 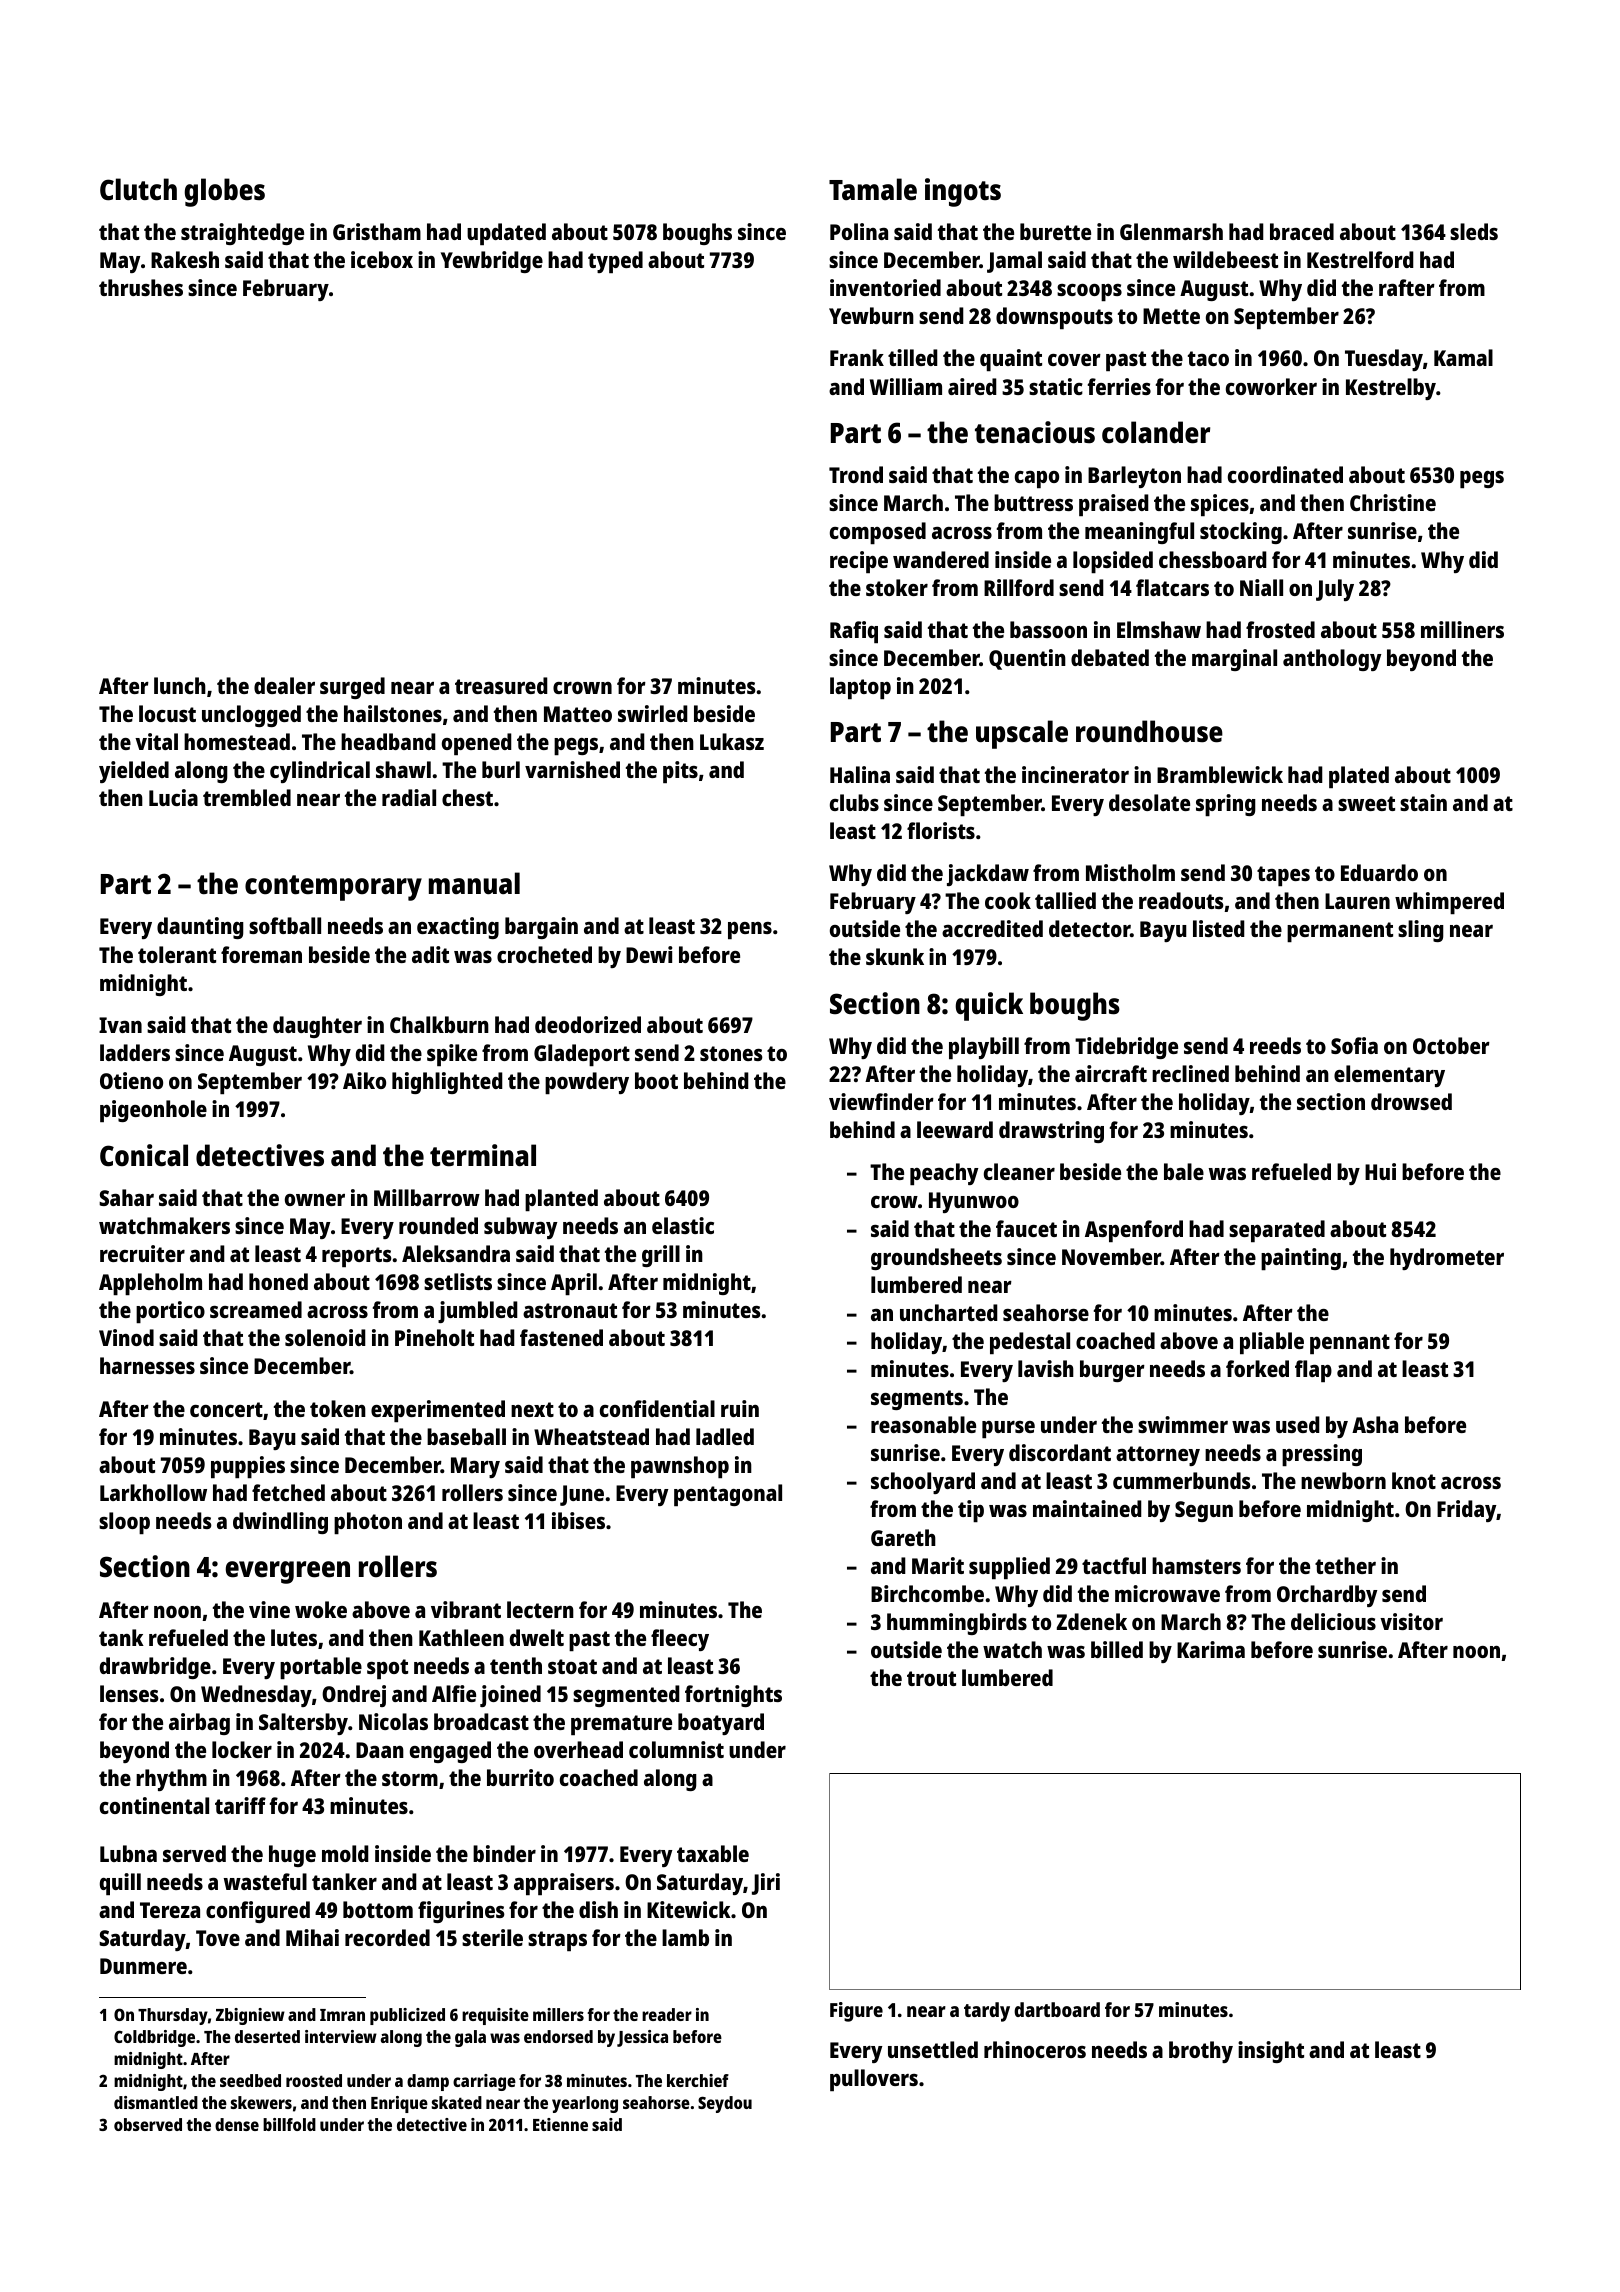 What do you see at coordinates (750, 930) in the image?
I see `pens` at bounding box center [750, 930].
